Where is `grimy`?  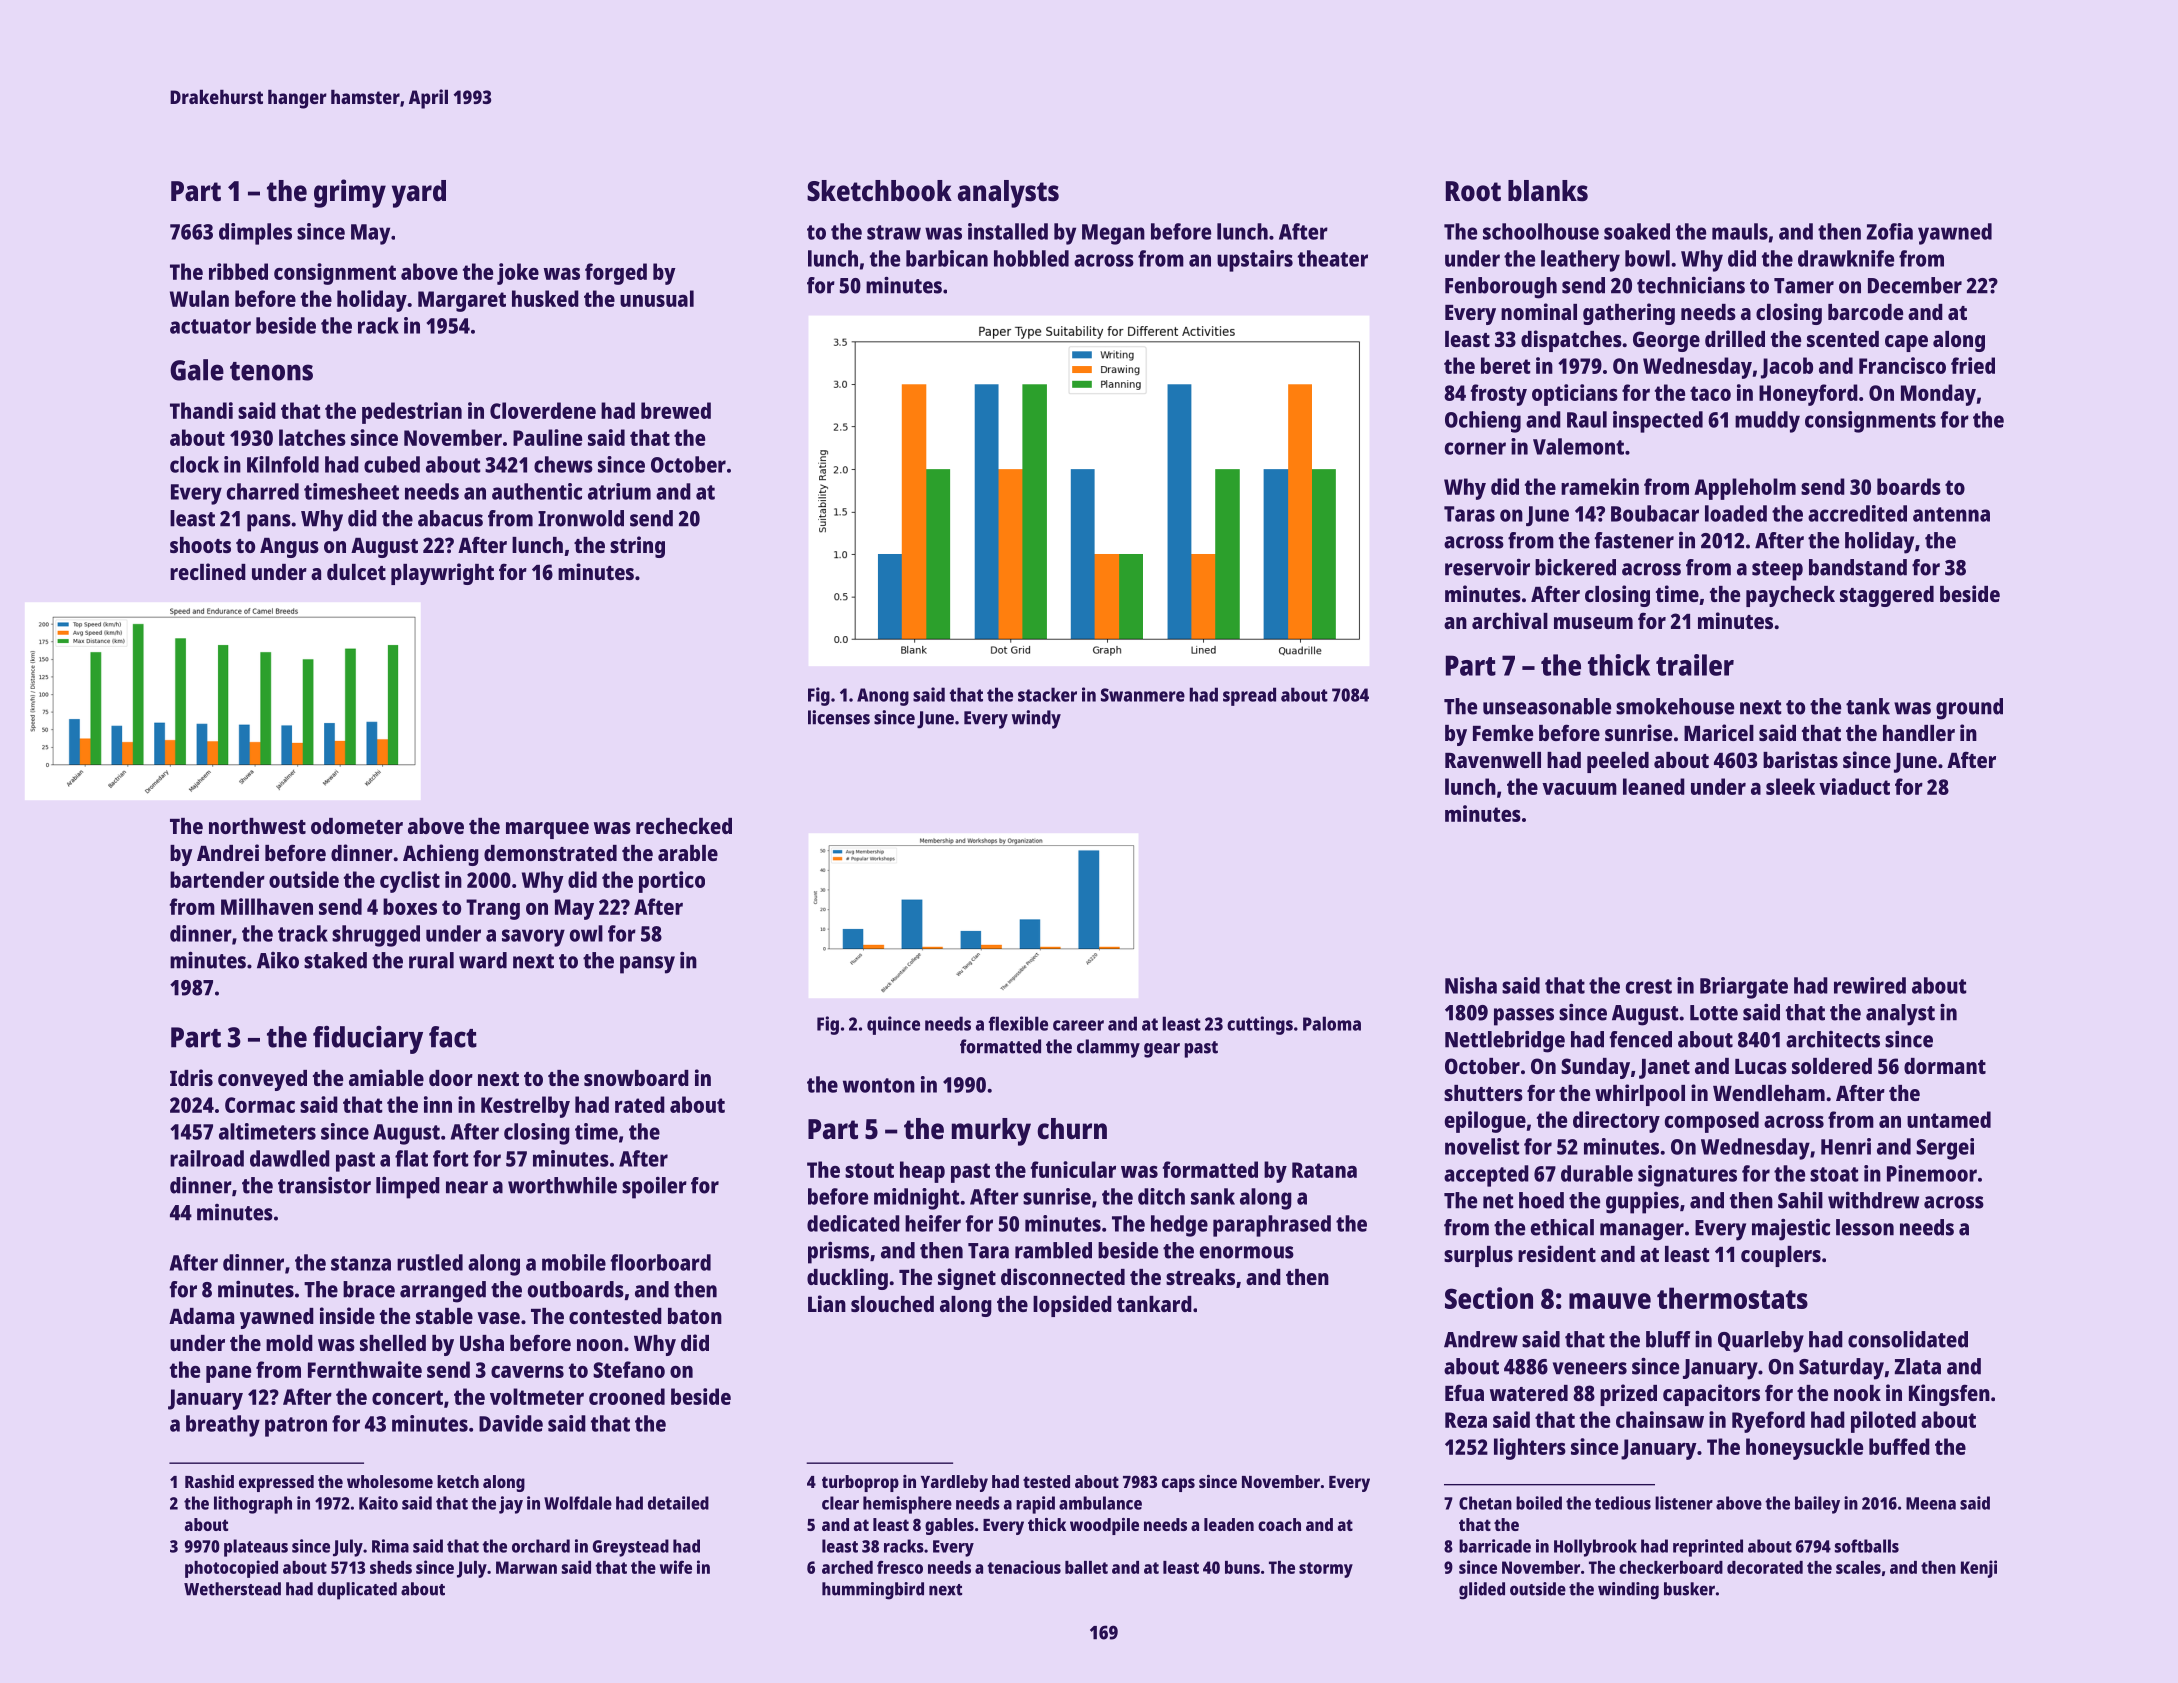
grimy is located at coordinates (350, 193).
